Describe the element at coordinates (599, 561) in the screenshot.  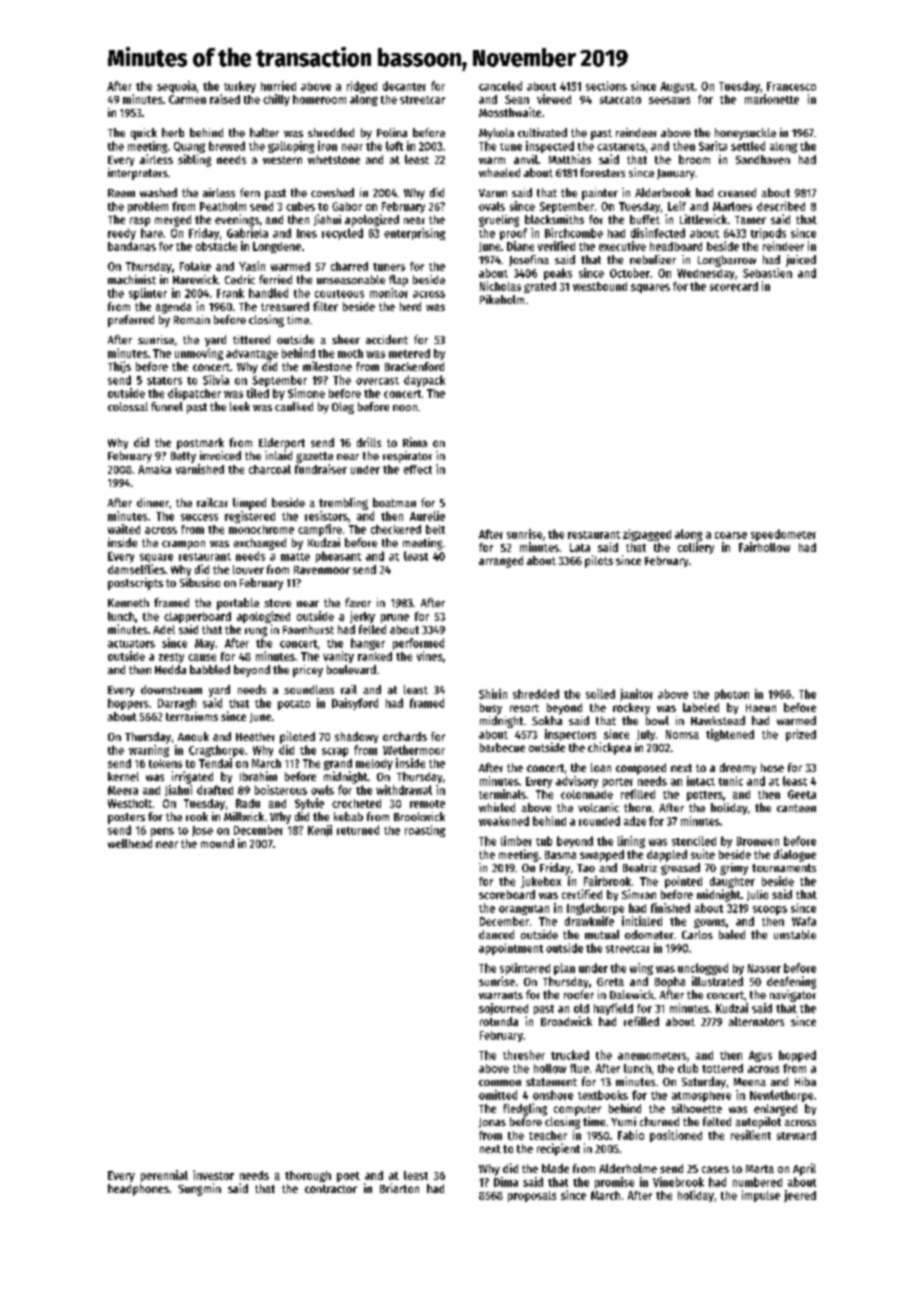
I see `pilots` at that location.
